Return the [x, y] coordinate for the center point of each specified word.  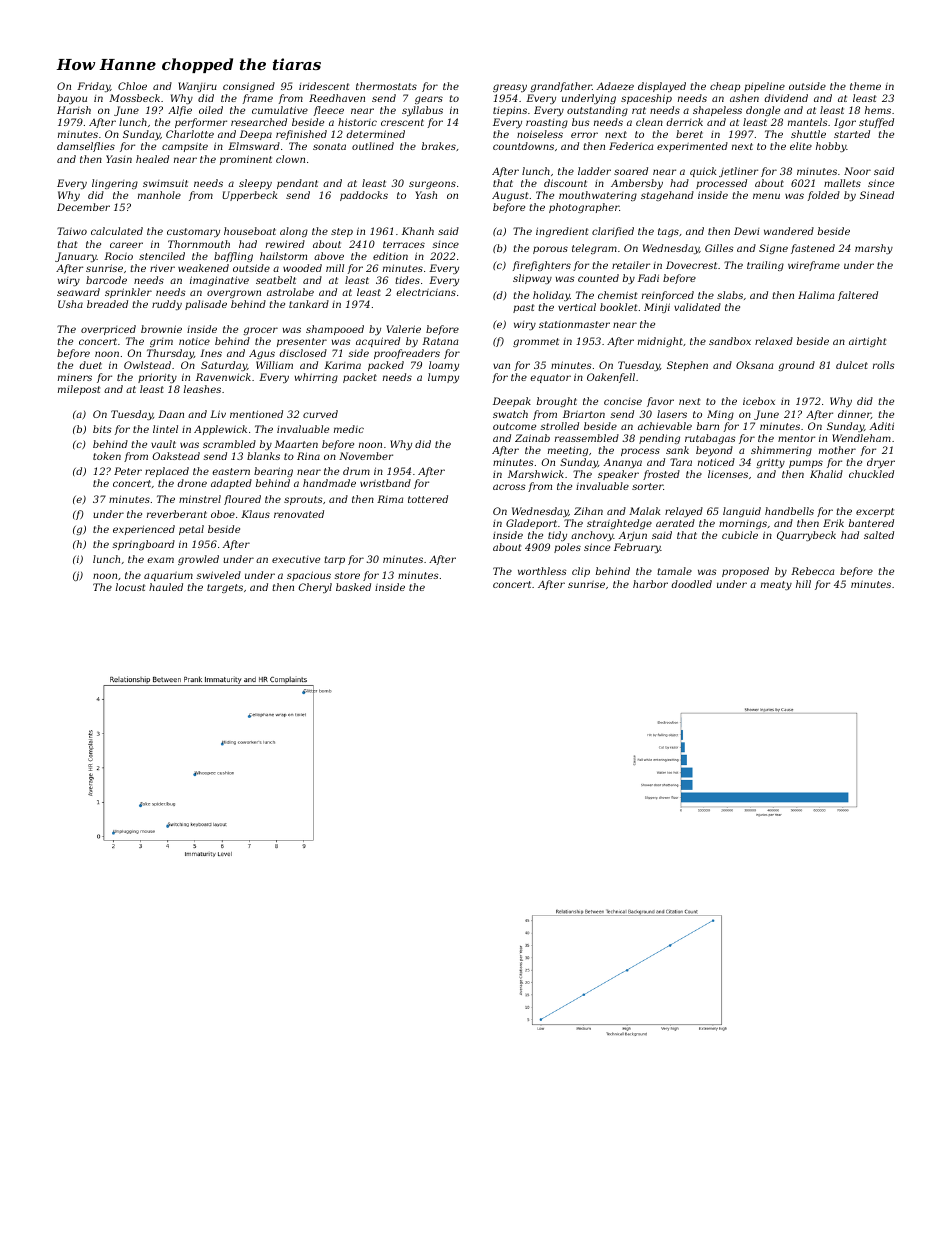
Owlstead [147, 365]
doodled [691, 584]
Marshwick [536, 474]
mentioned [256, 414]
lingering [115, 184]
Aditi [882, 426]
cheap [725, 87]
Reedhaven [337, 98]
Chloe [132, 86]
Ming [720, 415]
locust [130, 587]
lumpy [443, 378]
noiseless [540, 134]
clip [581, 572]
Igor [845, 123]
